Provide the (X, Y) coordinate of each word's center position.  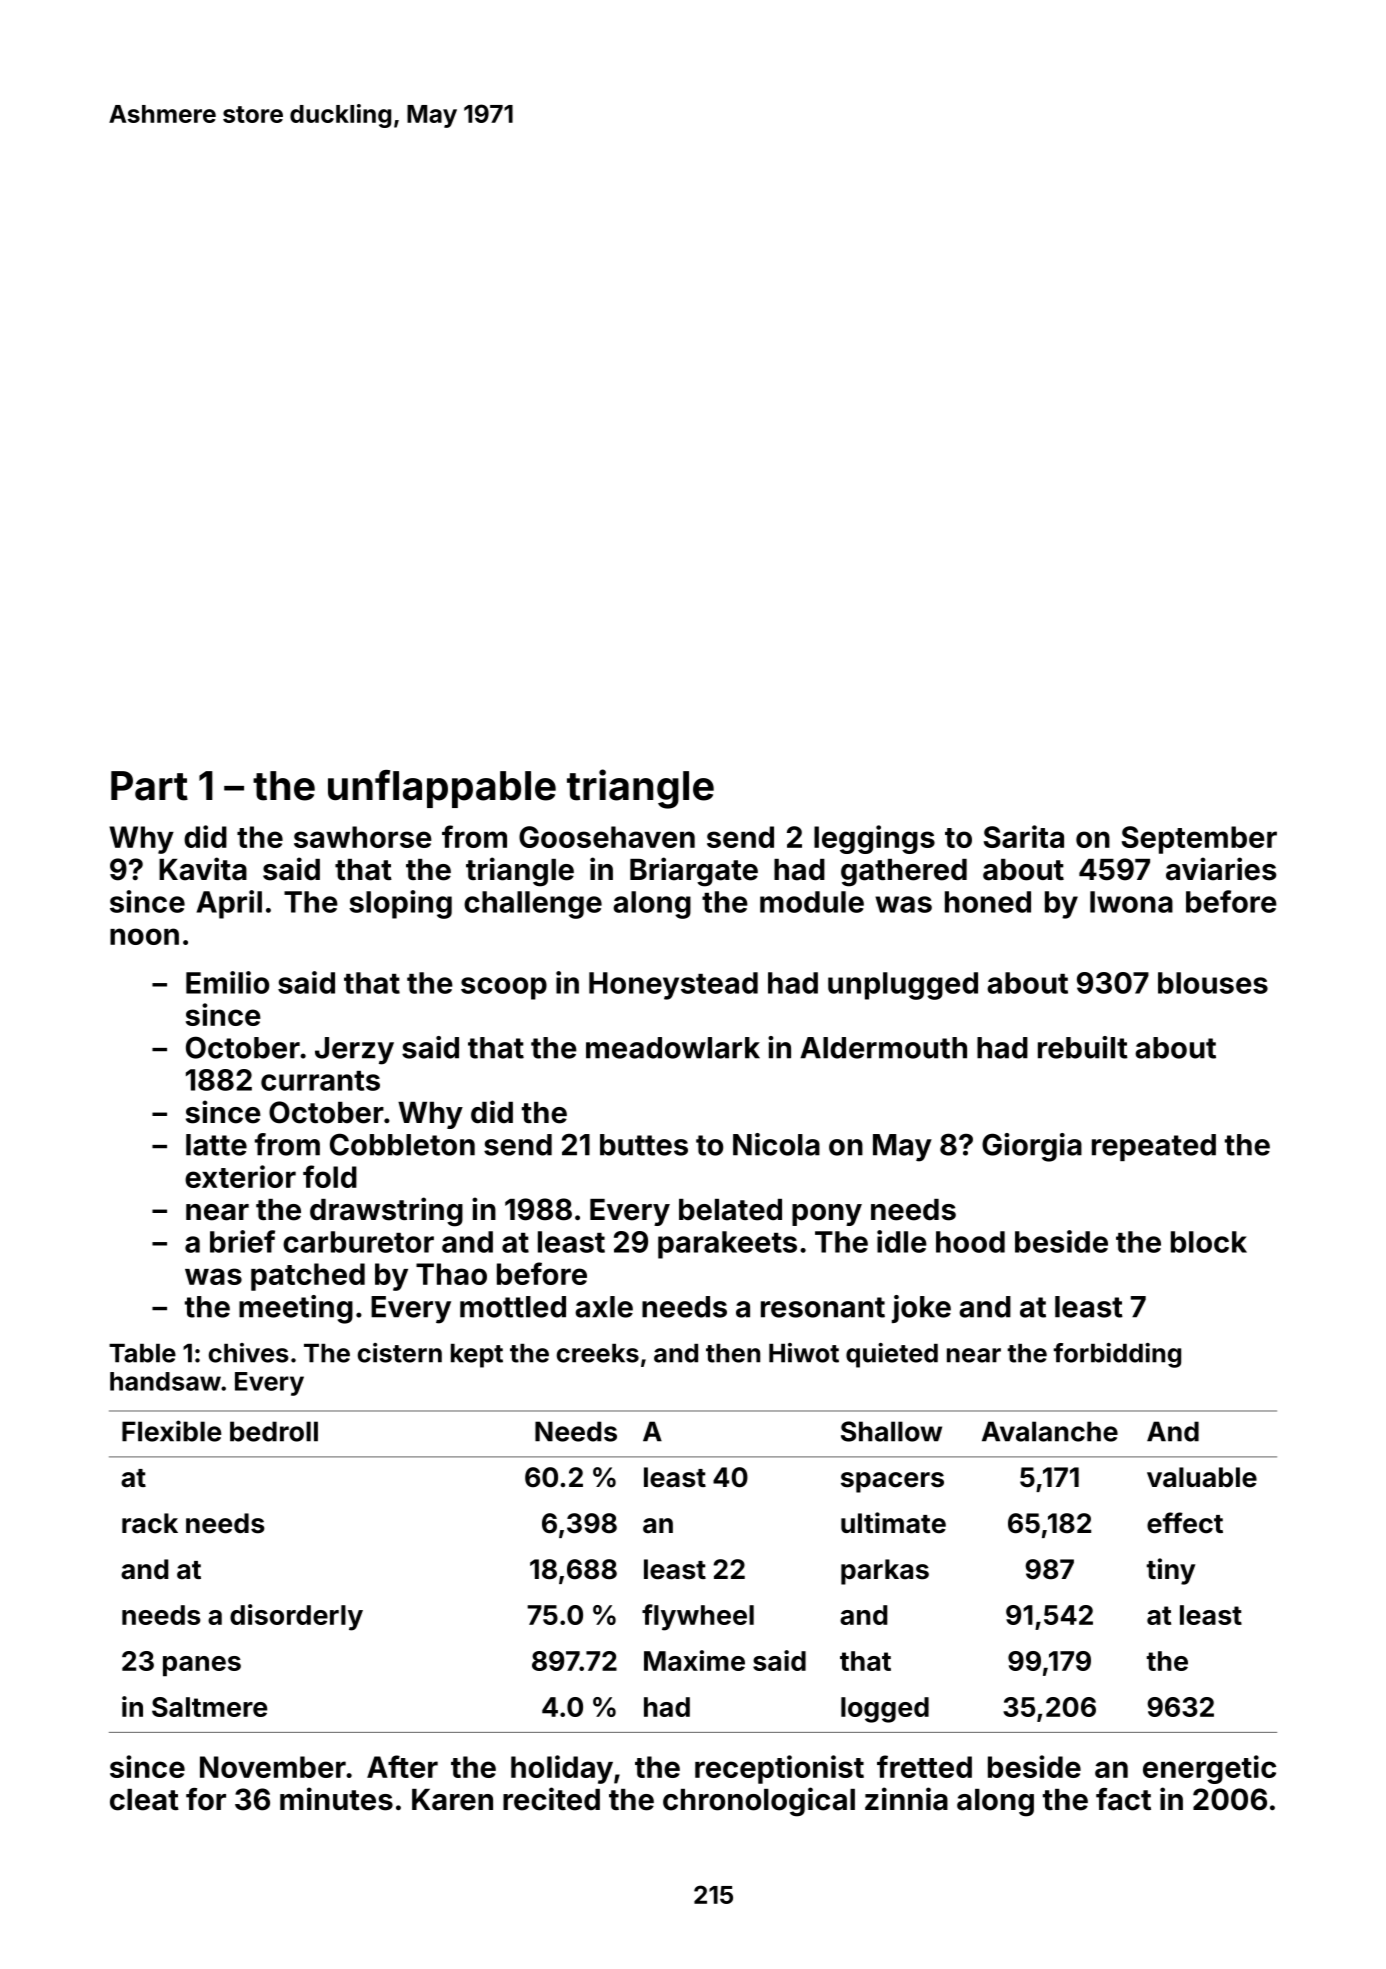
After (402, 1766)
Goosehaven (607, 837)
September (1199, 840)
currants (320, 1081)
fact (1123, 1799)
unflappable (442, 789)
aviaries (1221, 869)
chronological (759, 1802)
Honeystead (673, 986)
